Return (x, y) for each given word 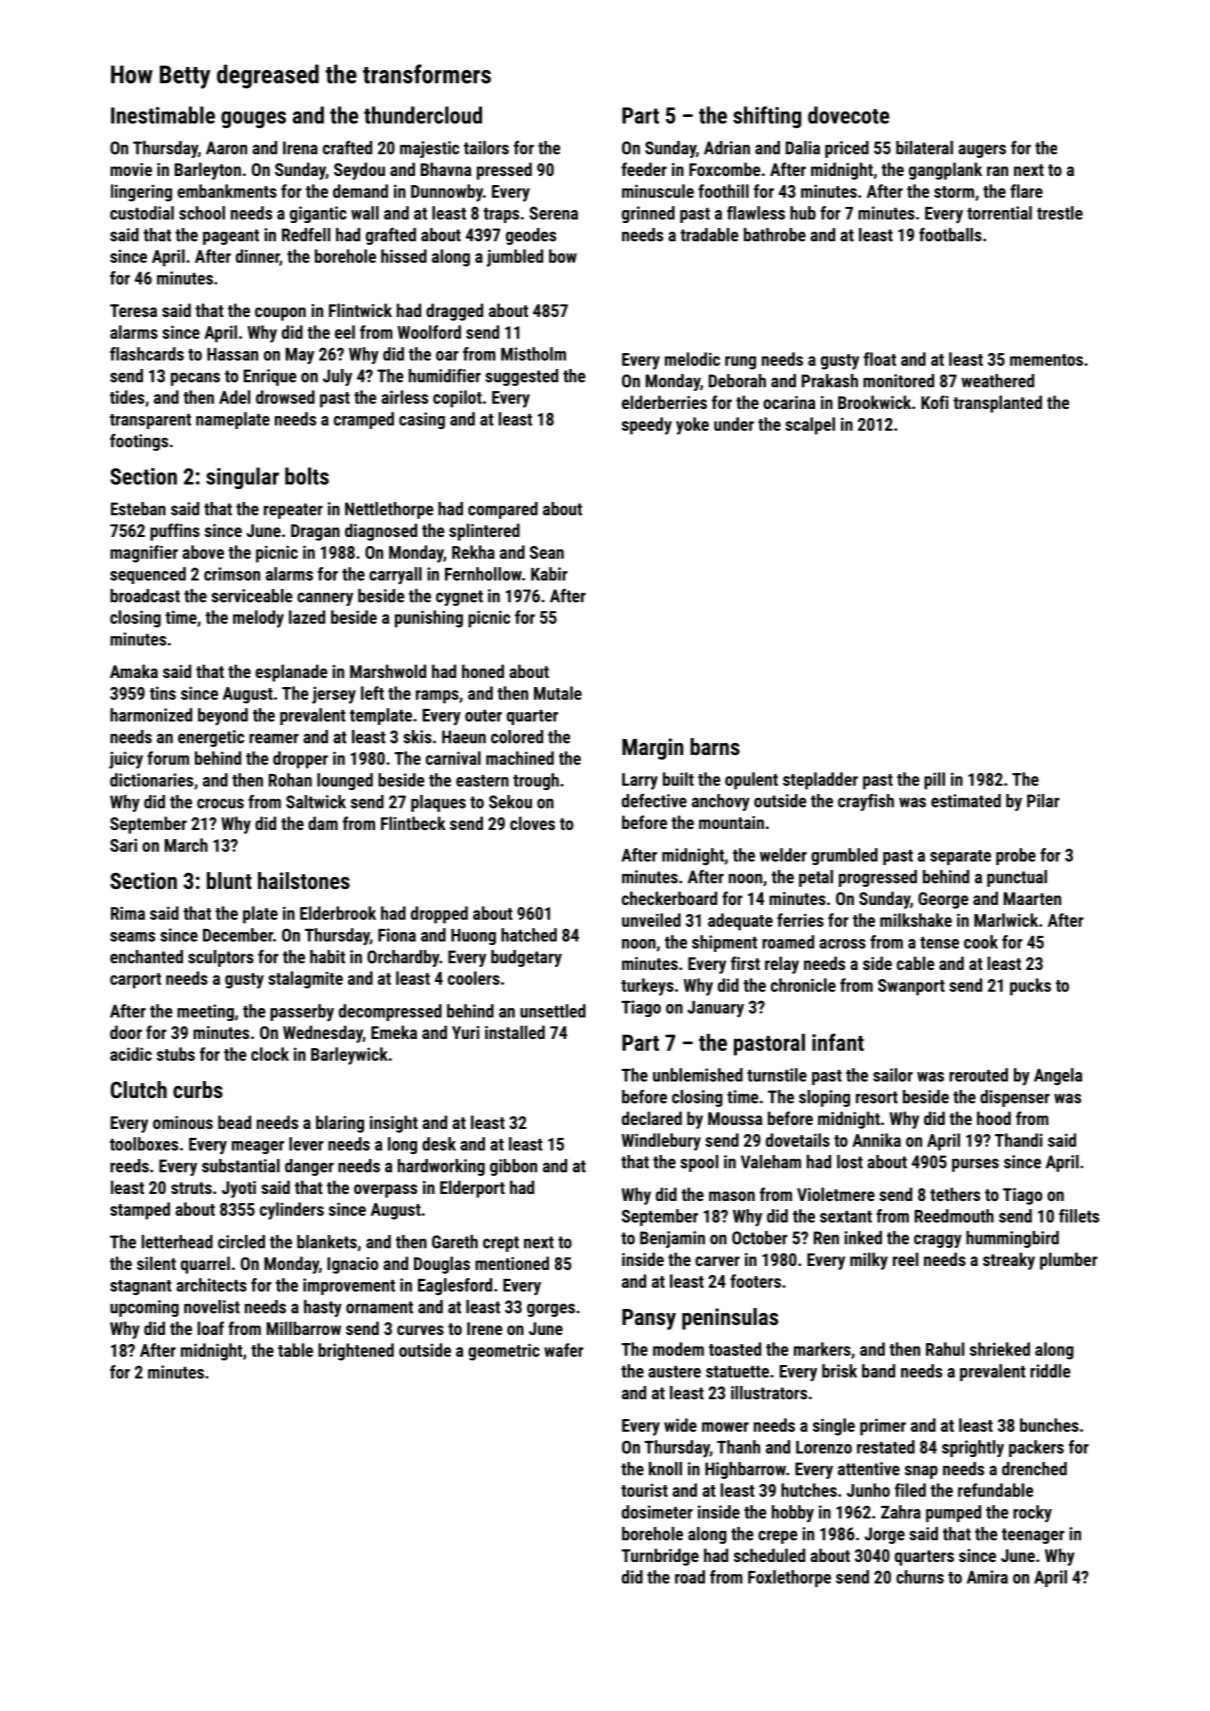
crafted (347, 148)
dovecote (848, 115)
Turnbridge (660, 1557)
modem (678, 1349)
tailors (486, 148)
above (203, 552)
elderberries (664, 402)
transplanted (997, 404)
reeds (129, 1166)
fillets (1079, 1216)
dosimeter (657, 1512)
